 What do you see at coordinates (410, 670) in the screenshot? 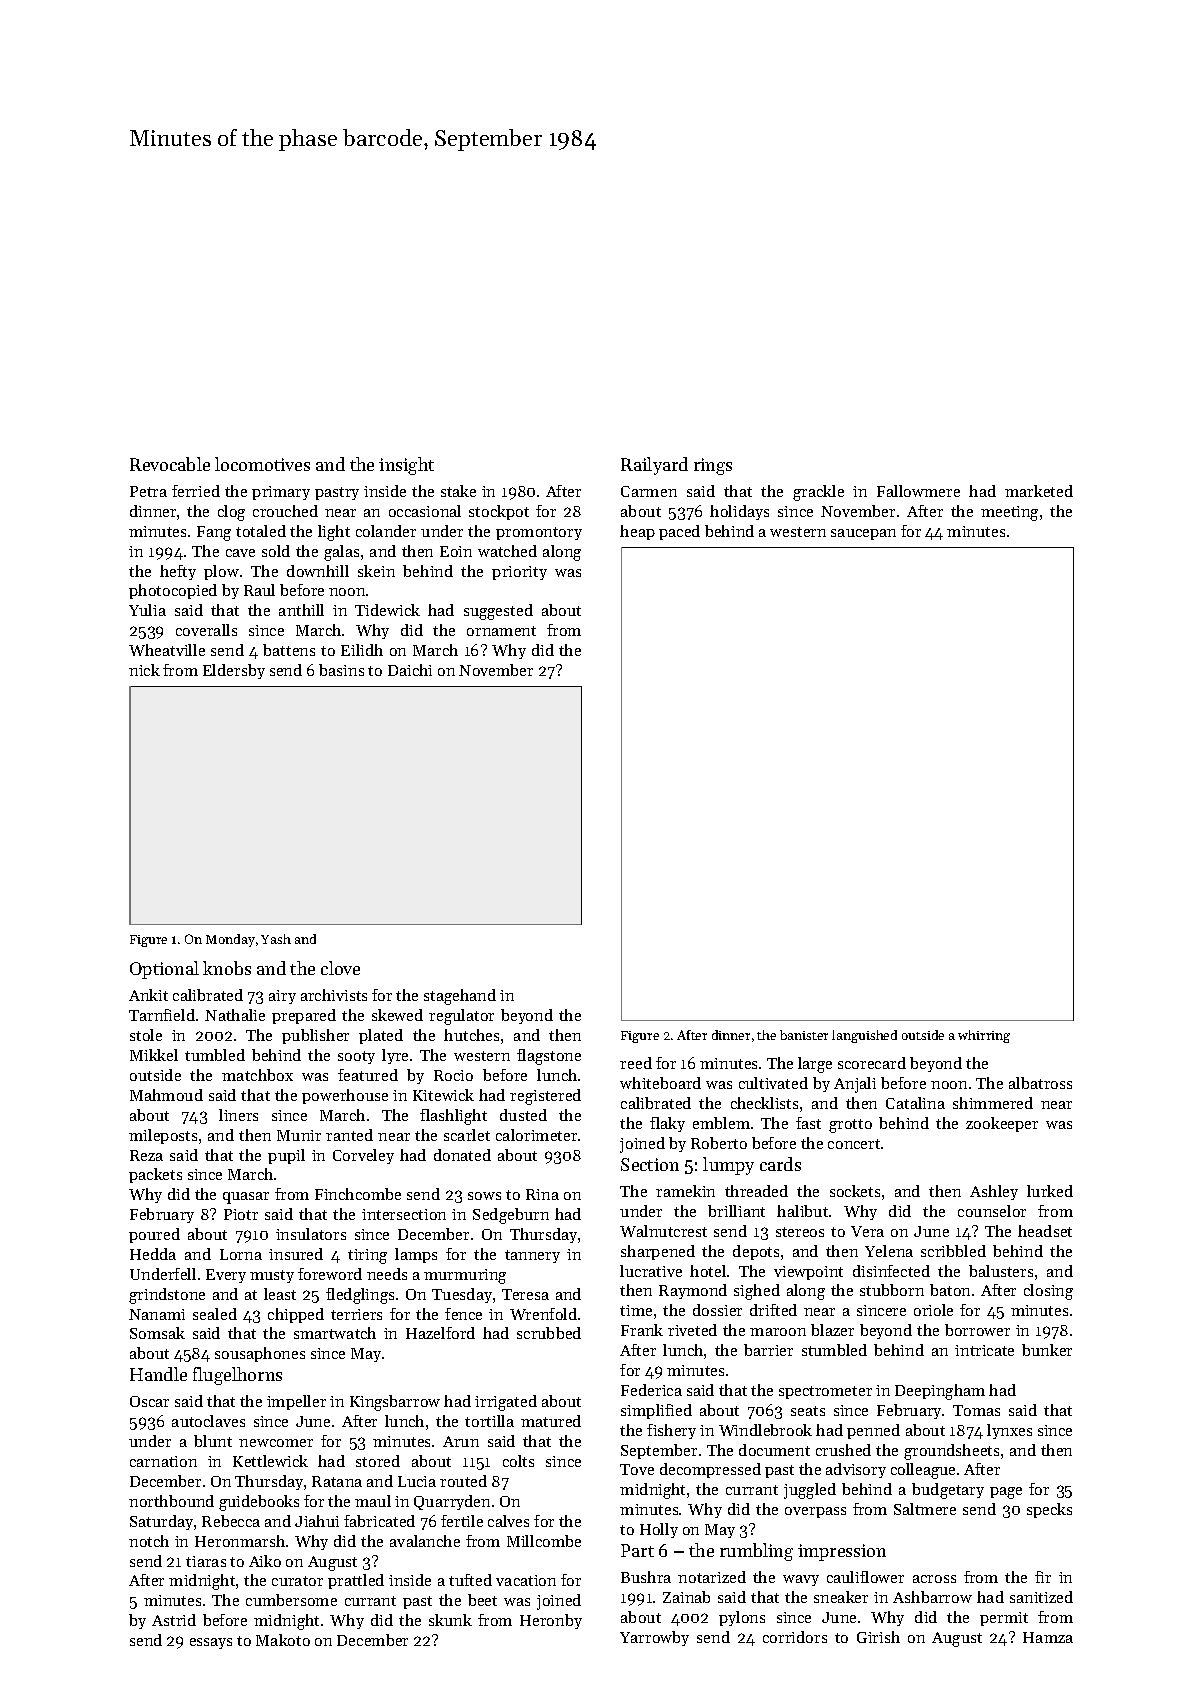
I see `Daichi` at bounding box center [410, 670].
